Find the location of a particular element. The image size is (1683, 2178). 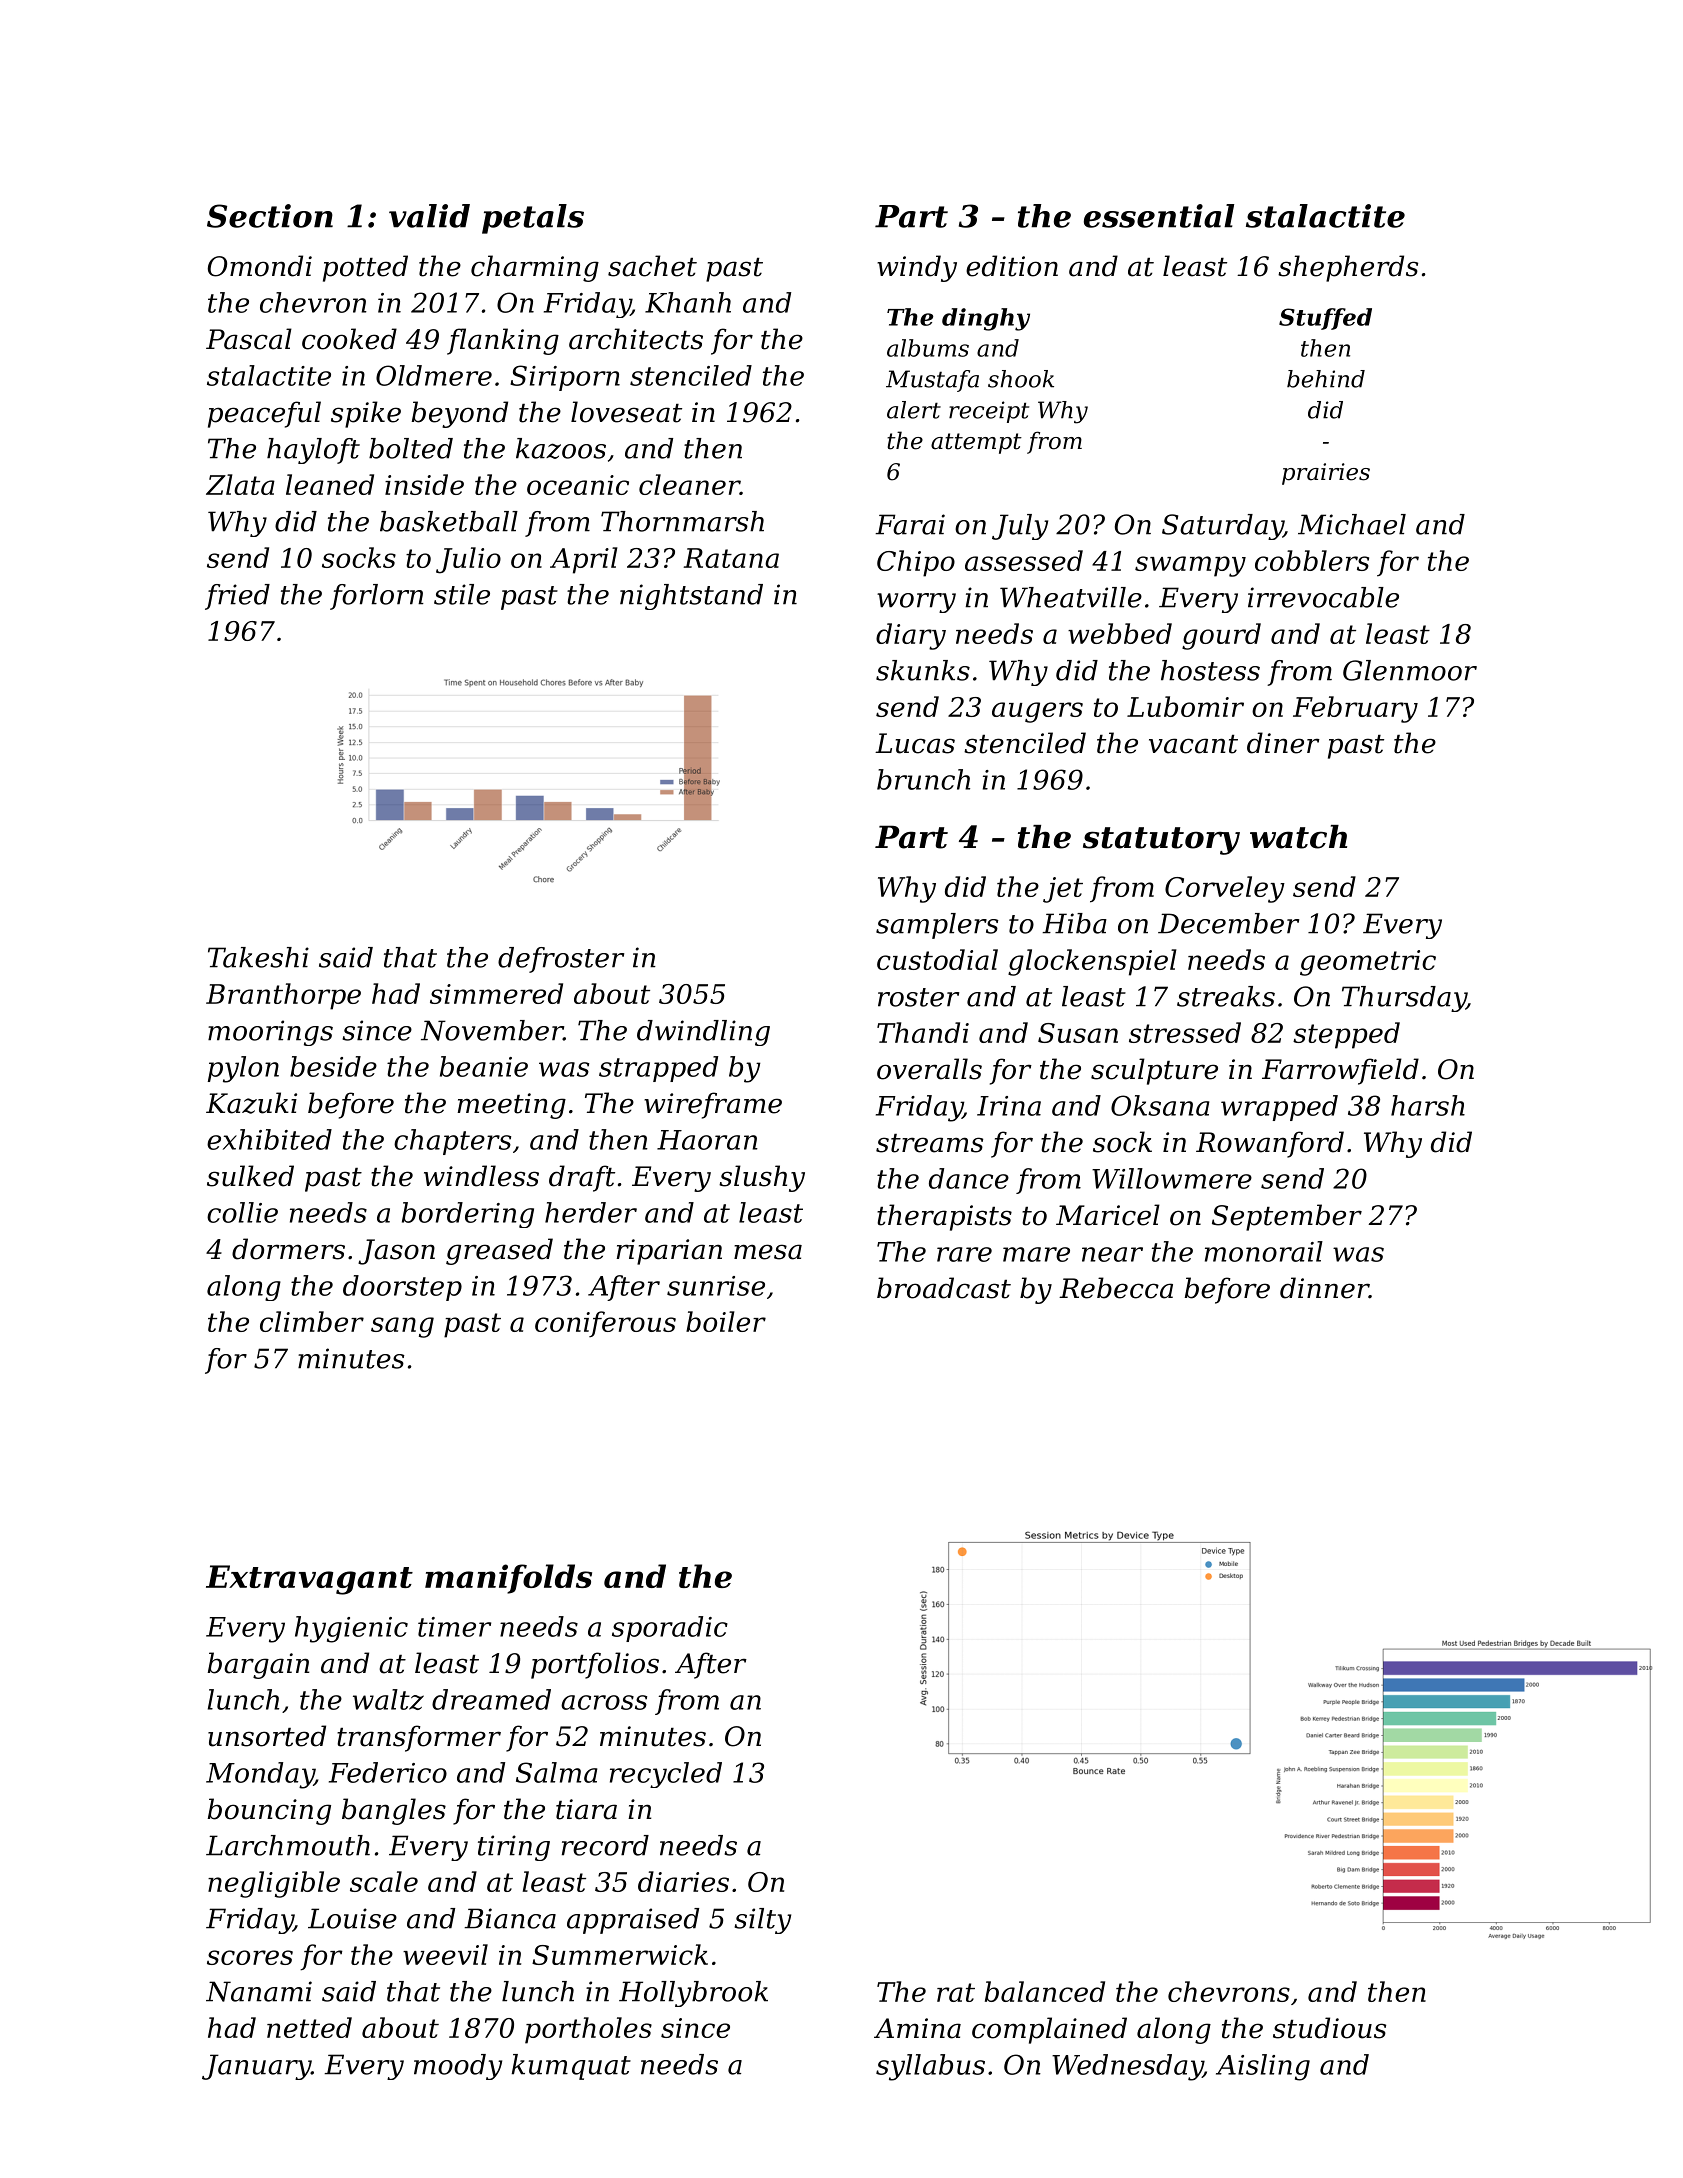

windy is located at coordinates (917, 268).
